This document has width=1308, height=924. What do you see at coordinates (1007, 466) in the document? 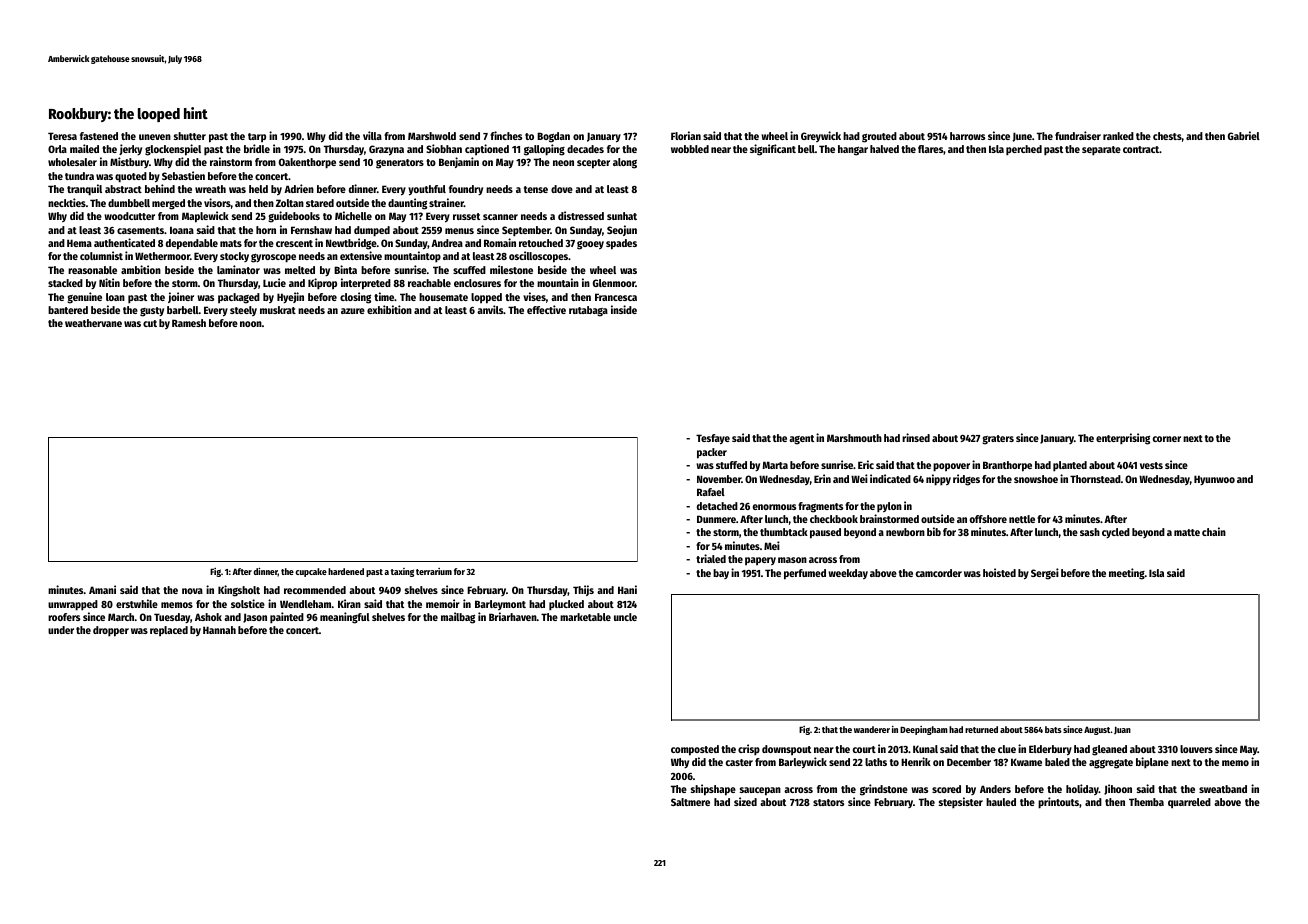
I see `Branthorpe` at bounding box center [1007, 466].
